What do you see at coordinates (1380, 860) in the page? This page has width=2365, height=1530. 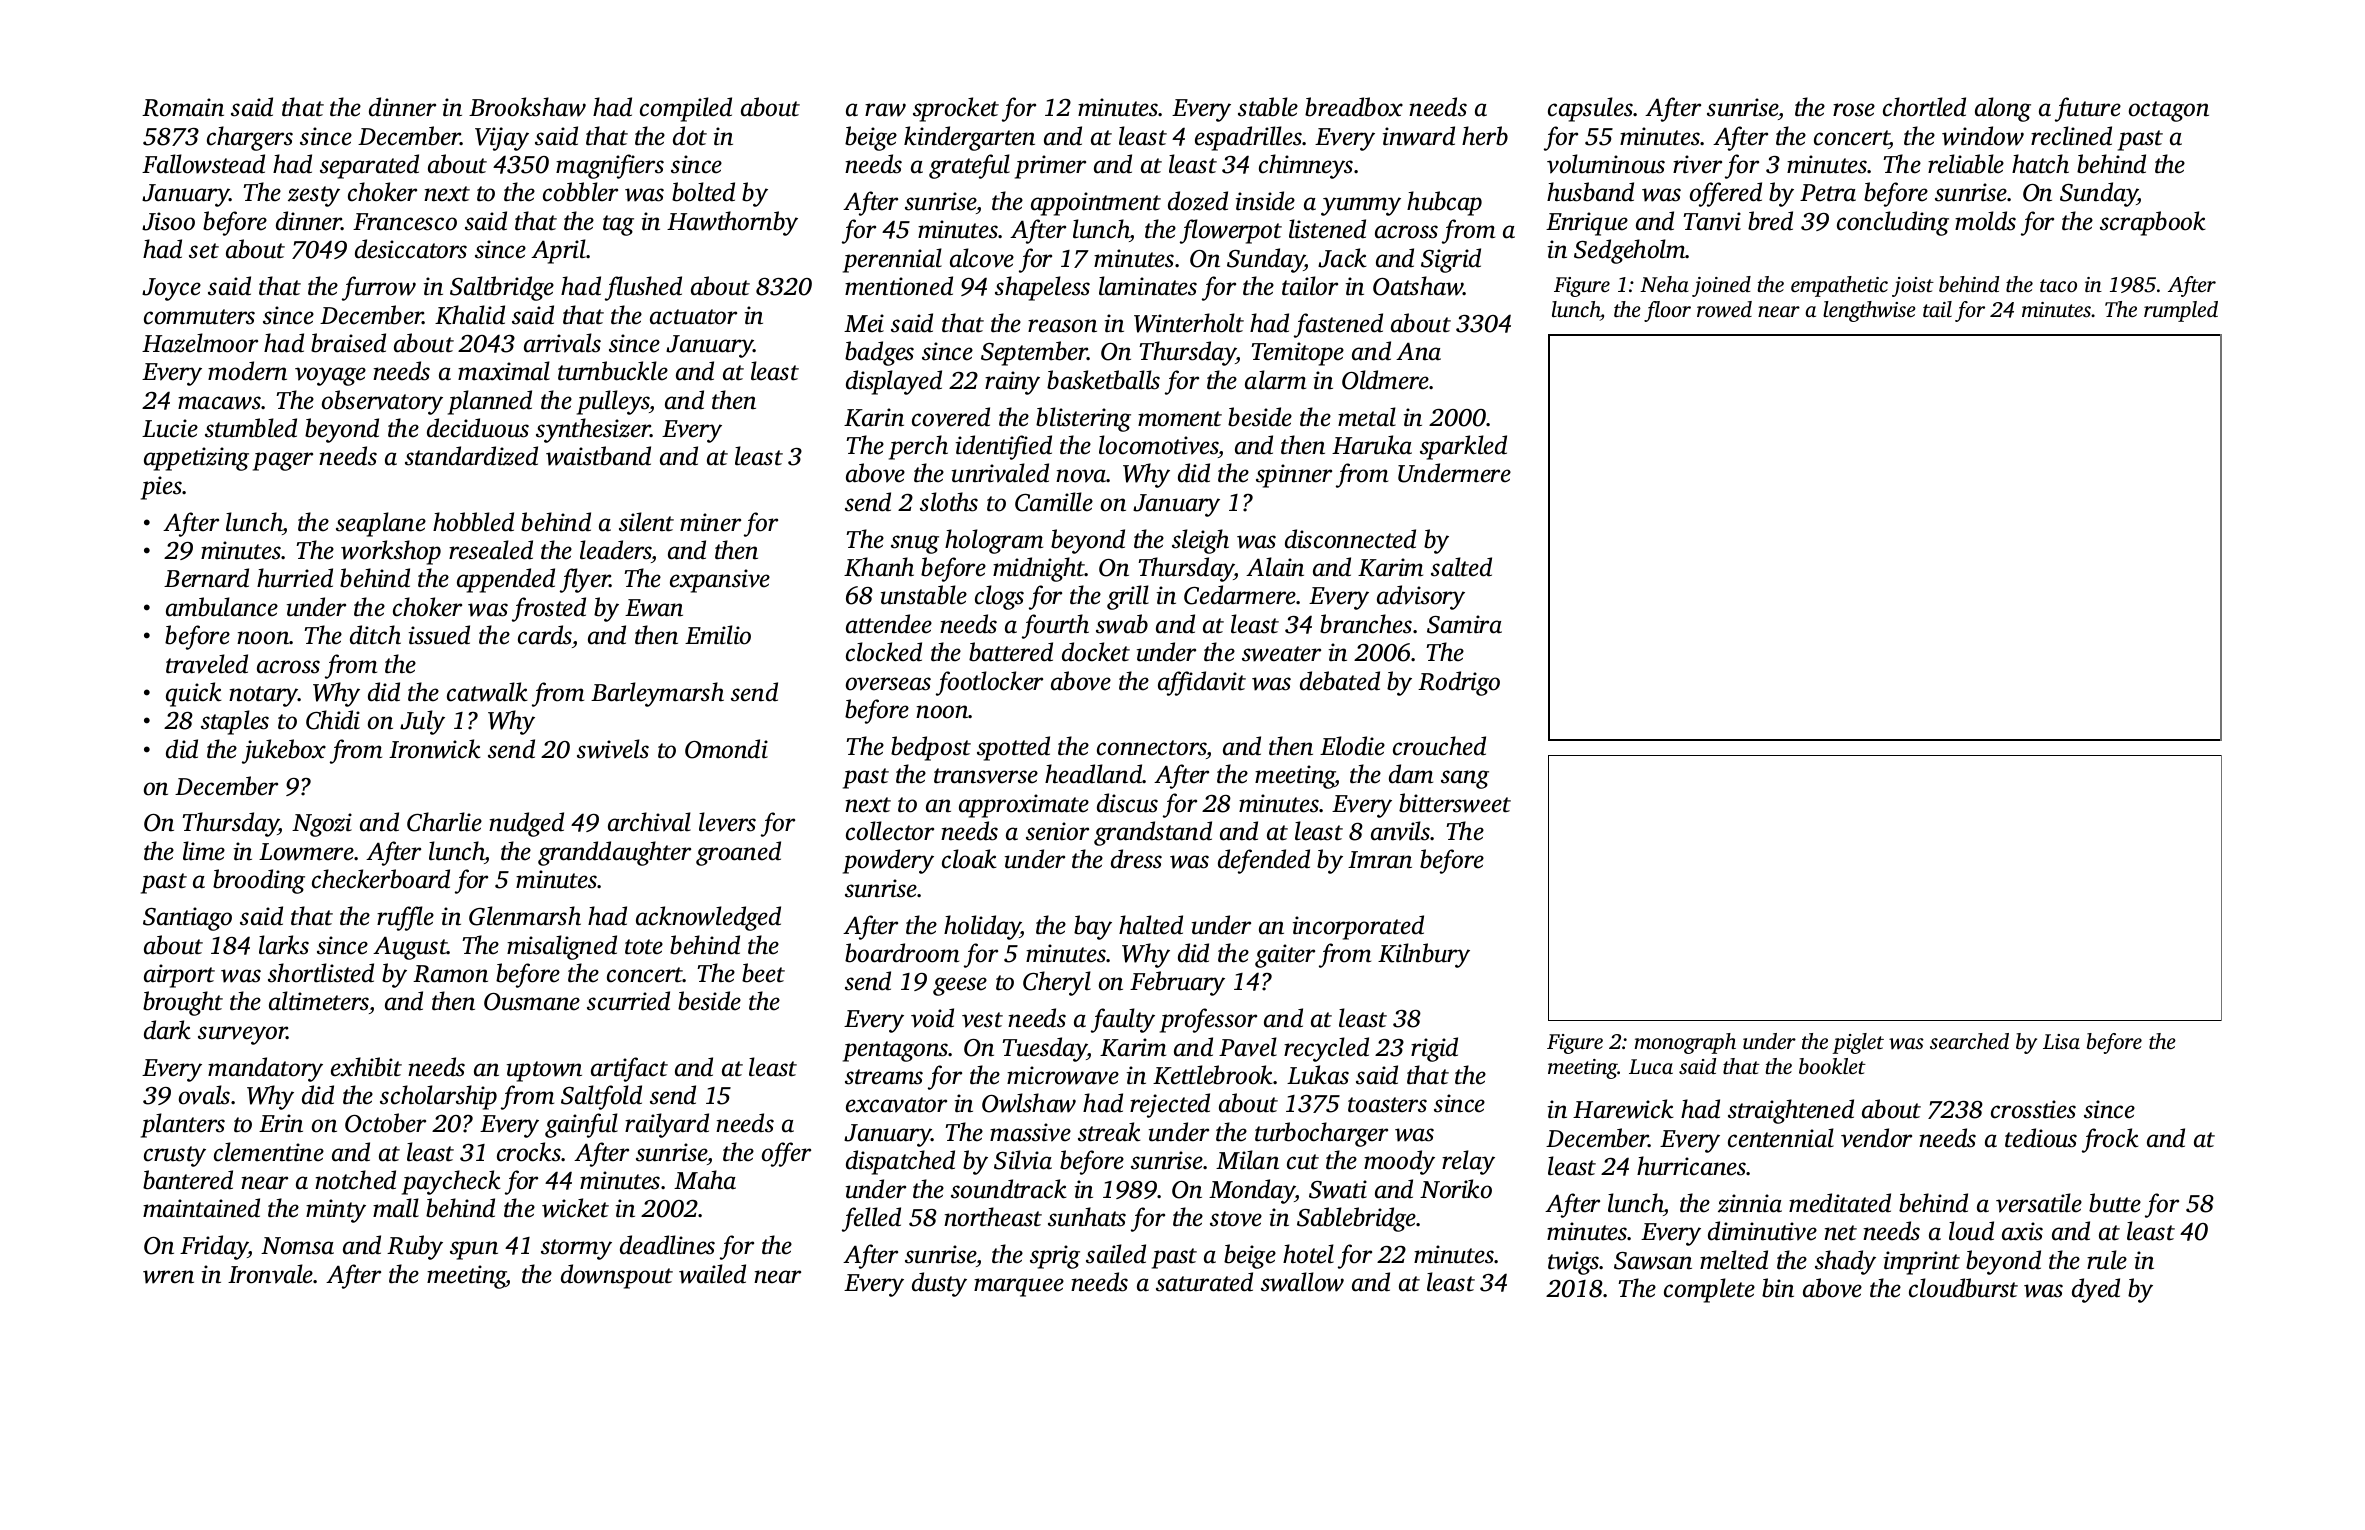 I see `Imran` at bounding box center [1380, 860].
